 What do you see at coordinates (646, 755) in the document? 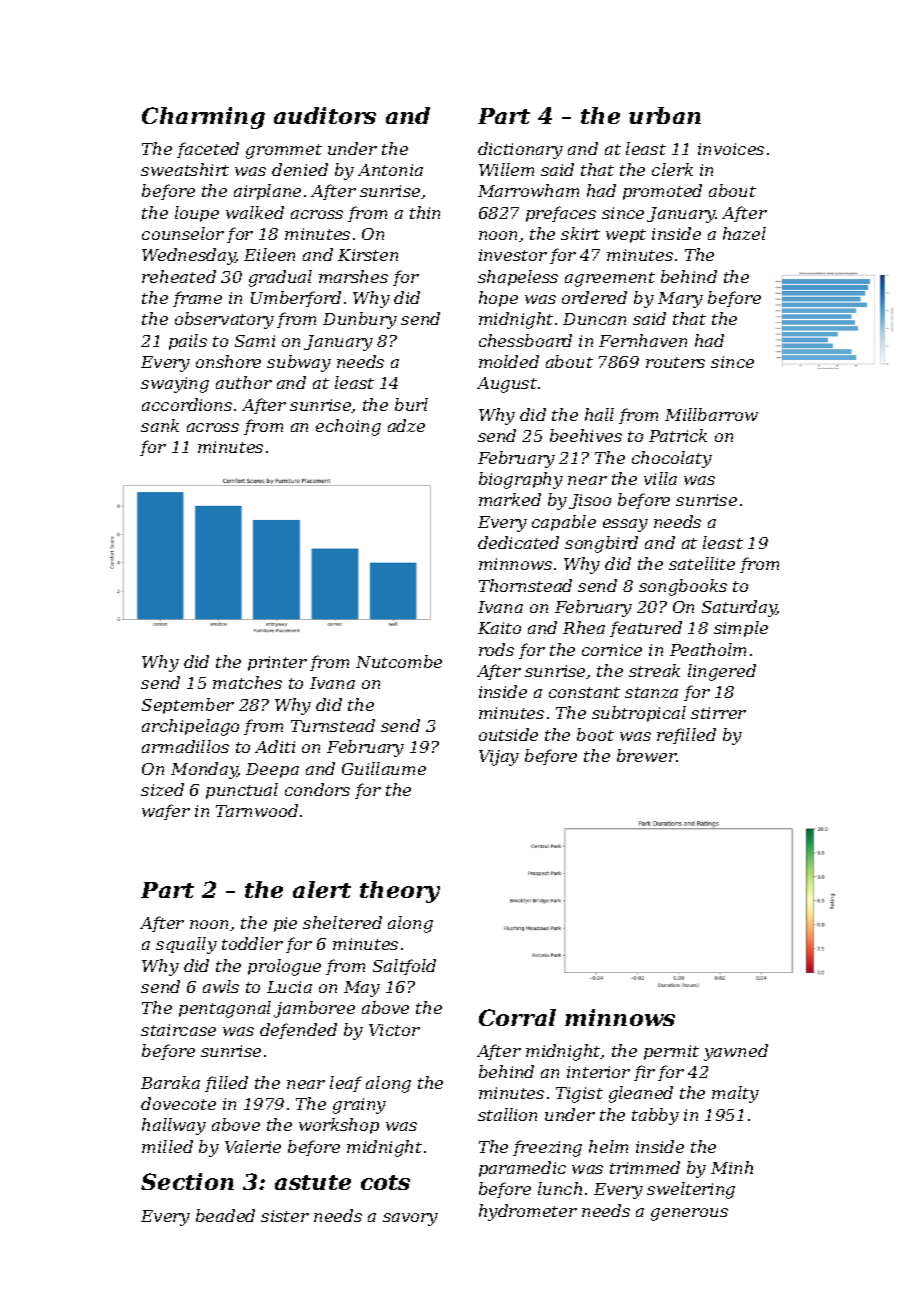
I see `brewer` at bounding box center [646, 755].
